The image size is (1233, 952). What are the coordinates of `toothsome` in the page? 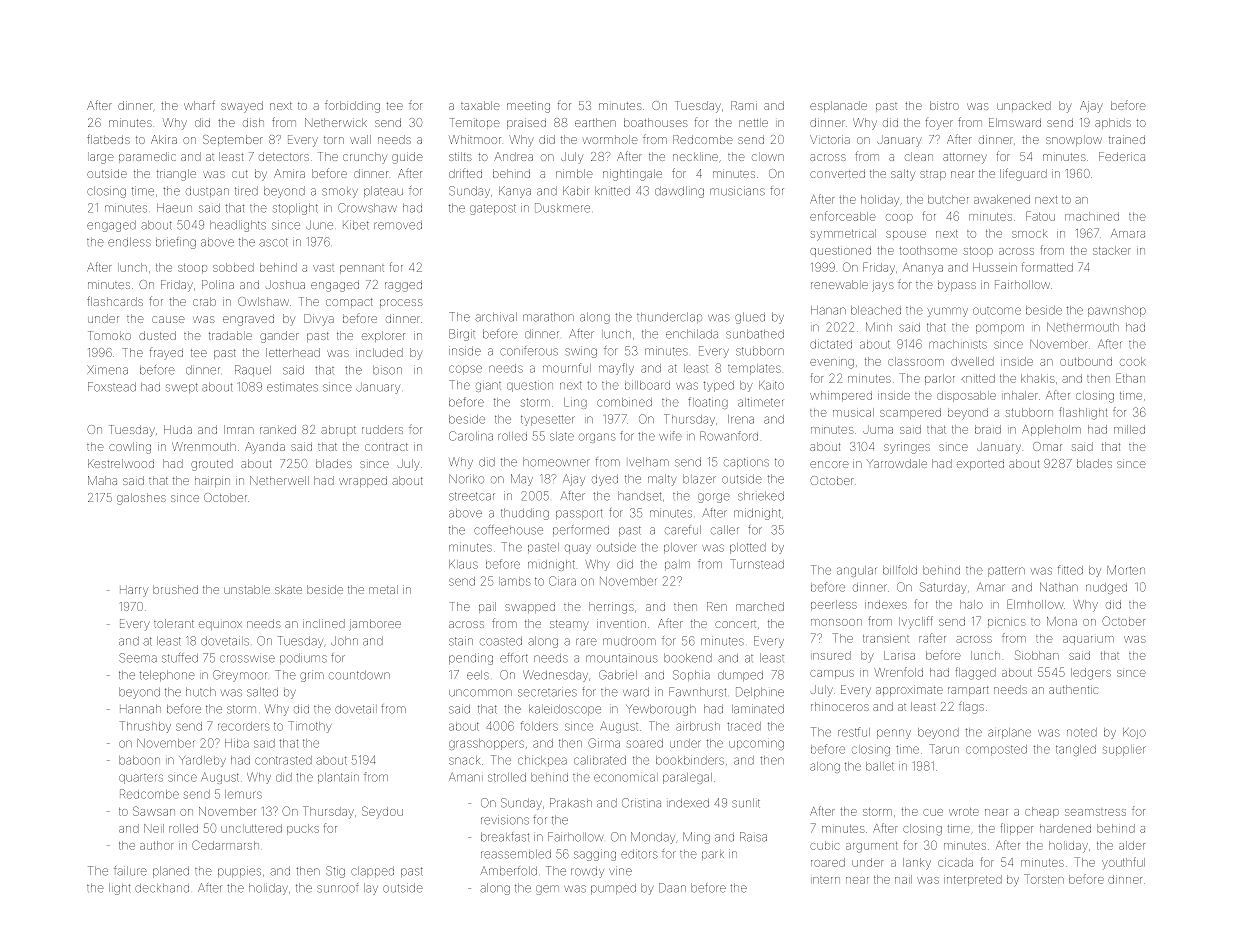 It's located at (928, 250).
